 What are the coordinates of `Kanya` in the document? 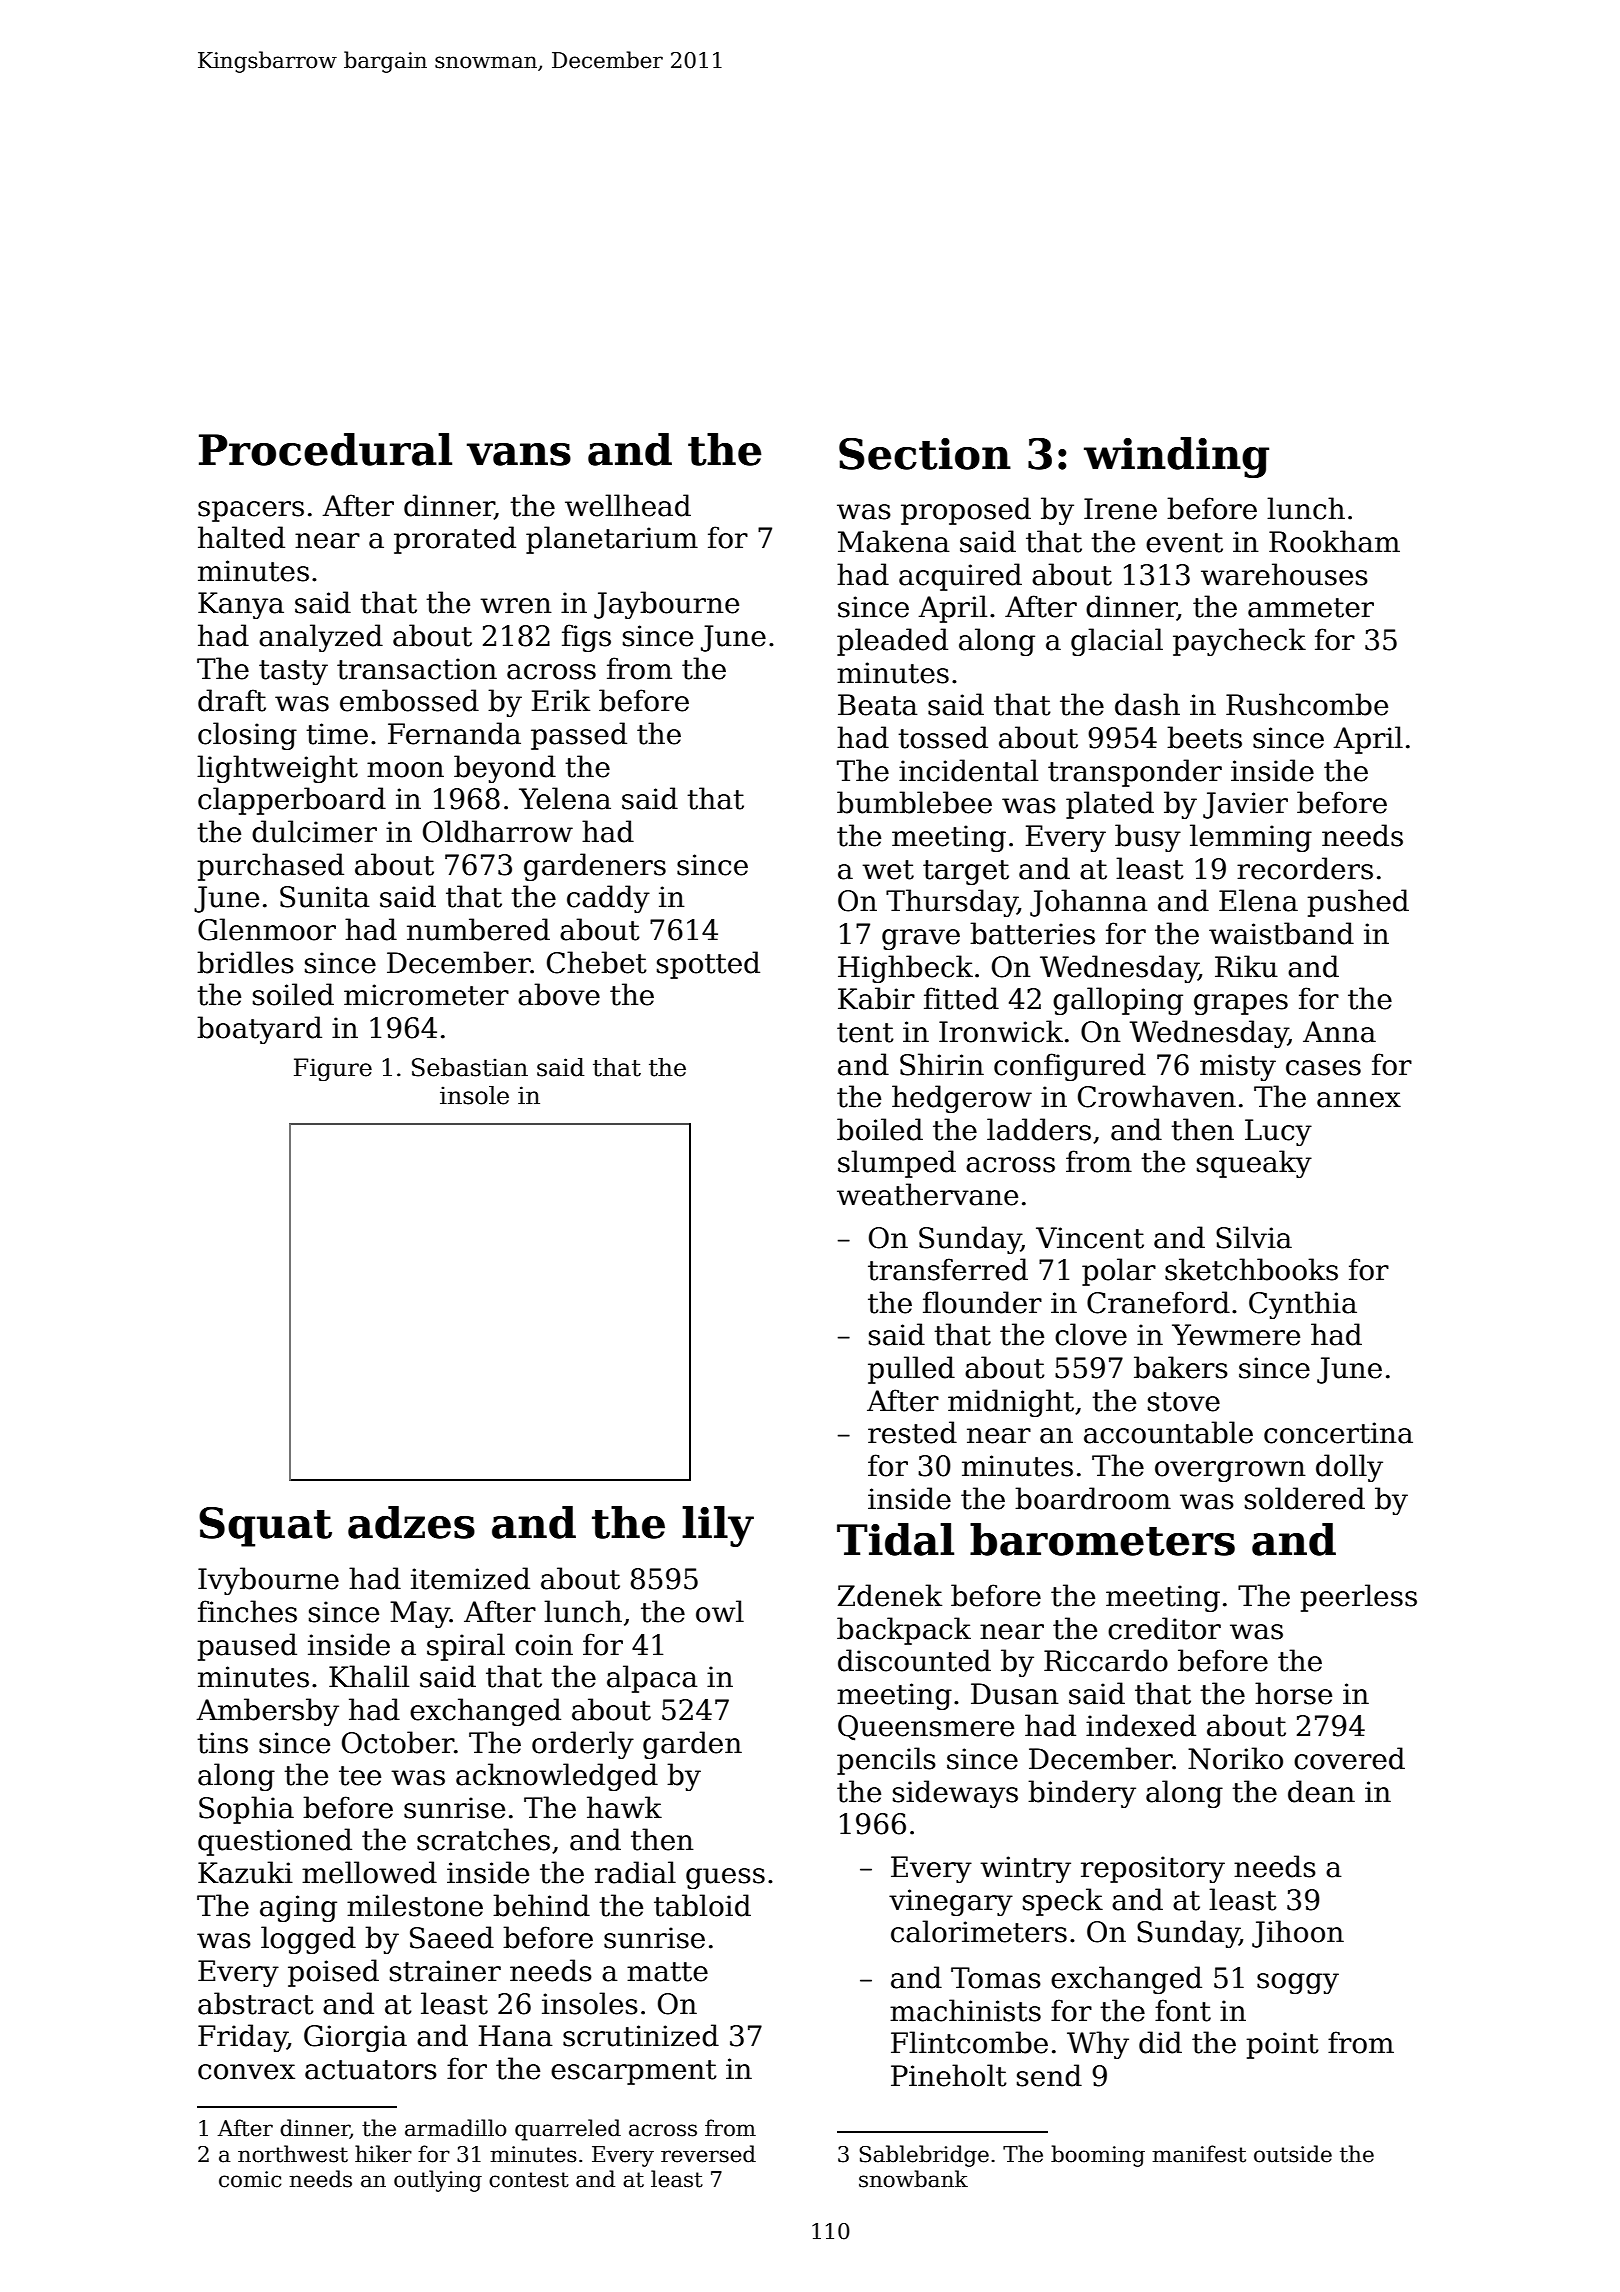 It's located at (241, 605).
